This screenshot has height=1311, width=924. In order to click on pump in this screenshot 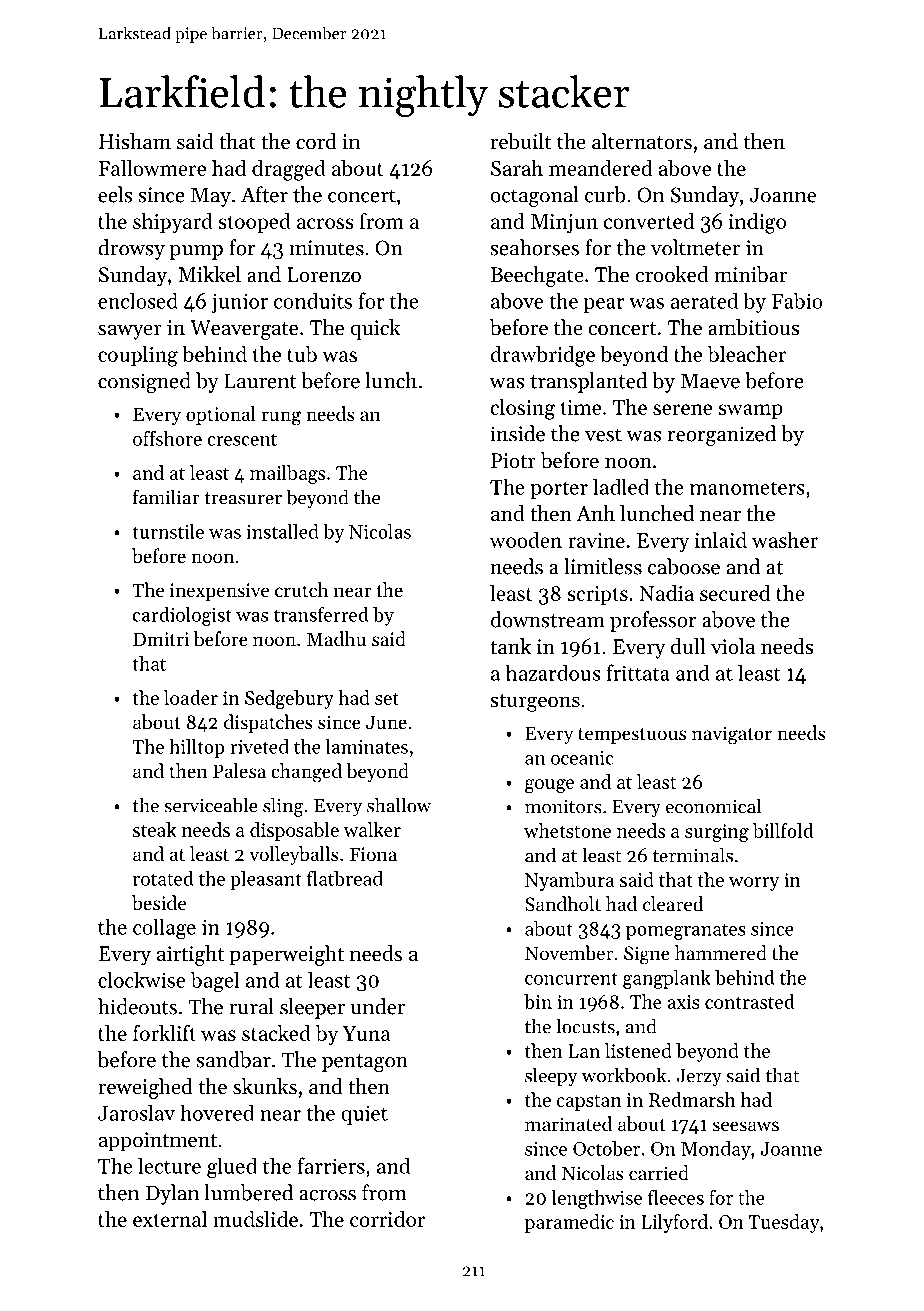, I will do `click(196, 252)`.
